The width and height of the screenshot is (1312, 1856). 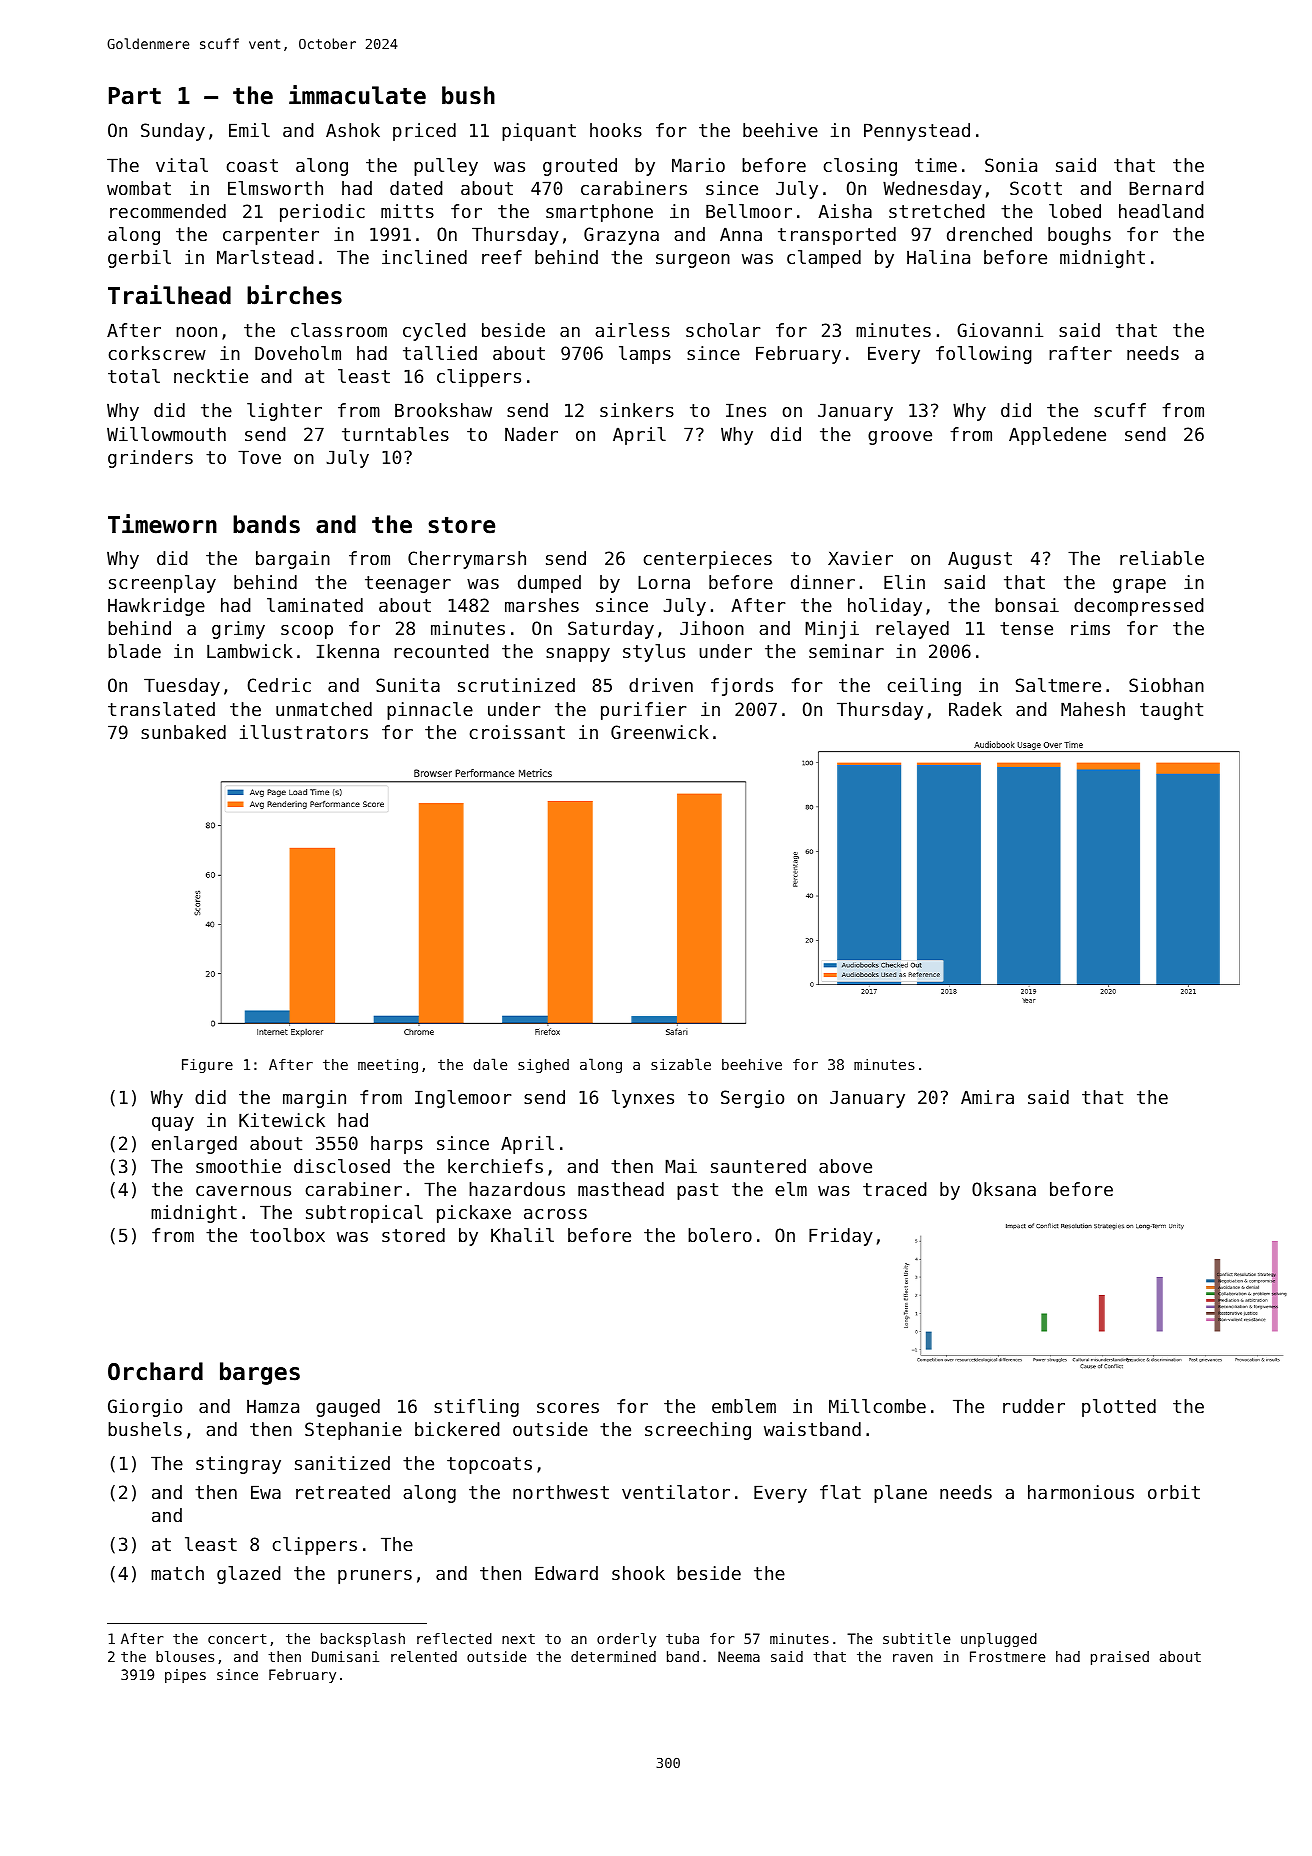 What do you see at coordinates (660, 732) in the screenshot?
I see `Greenwick` at bounding box center [660, 732].
